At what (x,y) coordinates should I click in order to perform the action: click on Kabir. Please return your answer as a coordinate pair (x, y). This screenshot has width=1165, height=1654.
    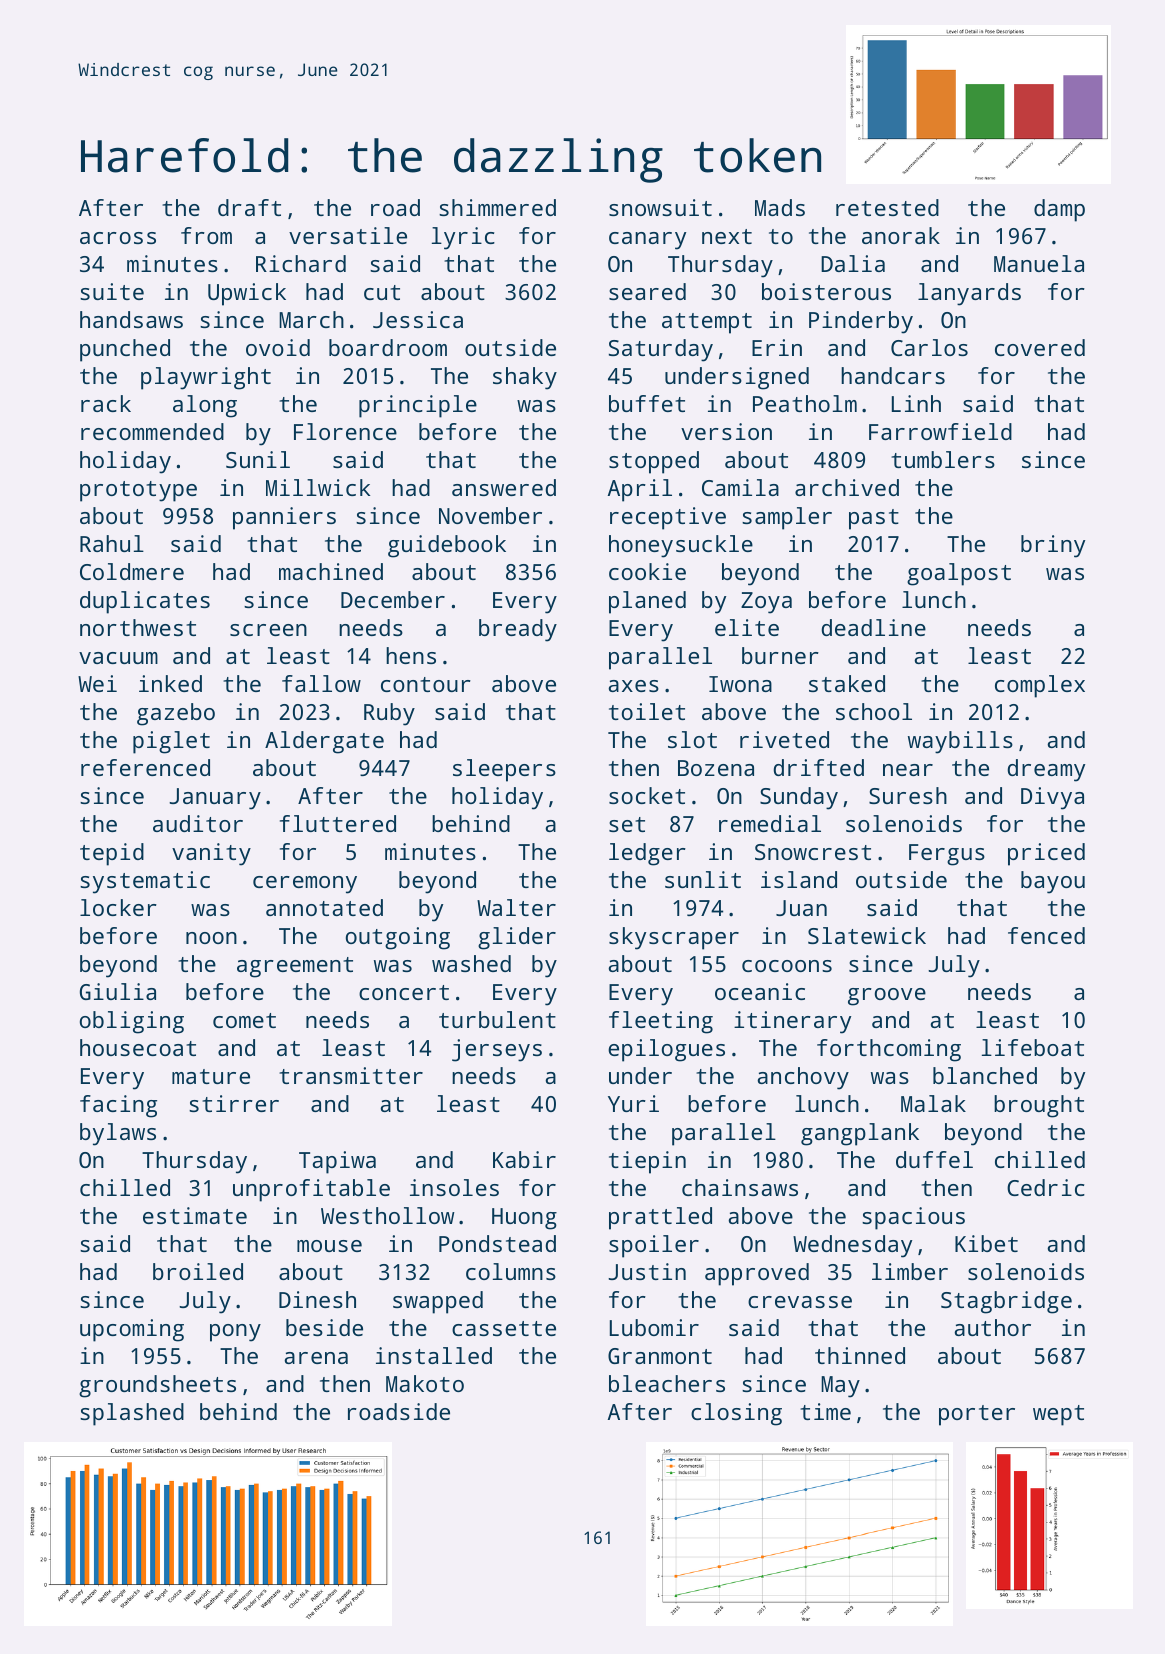
    Looking at the image, I should click on (524, 1159).
